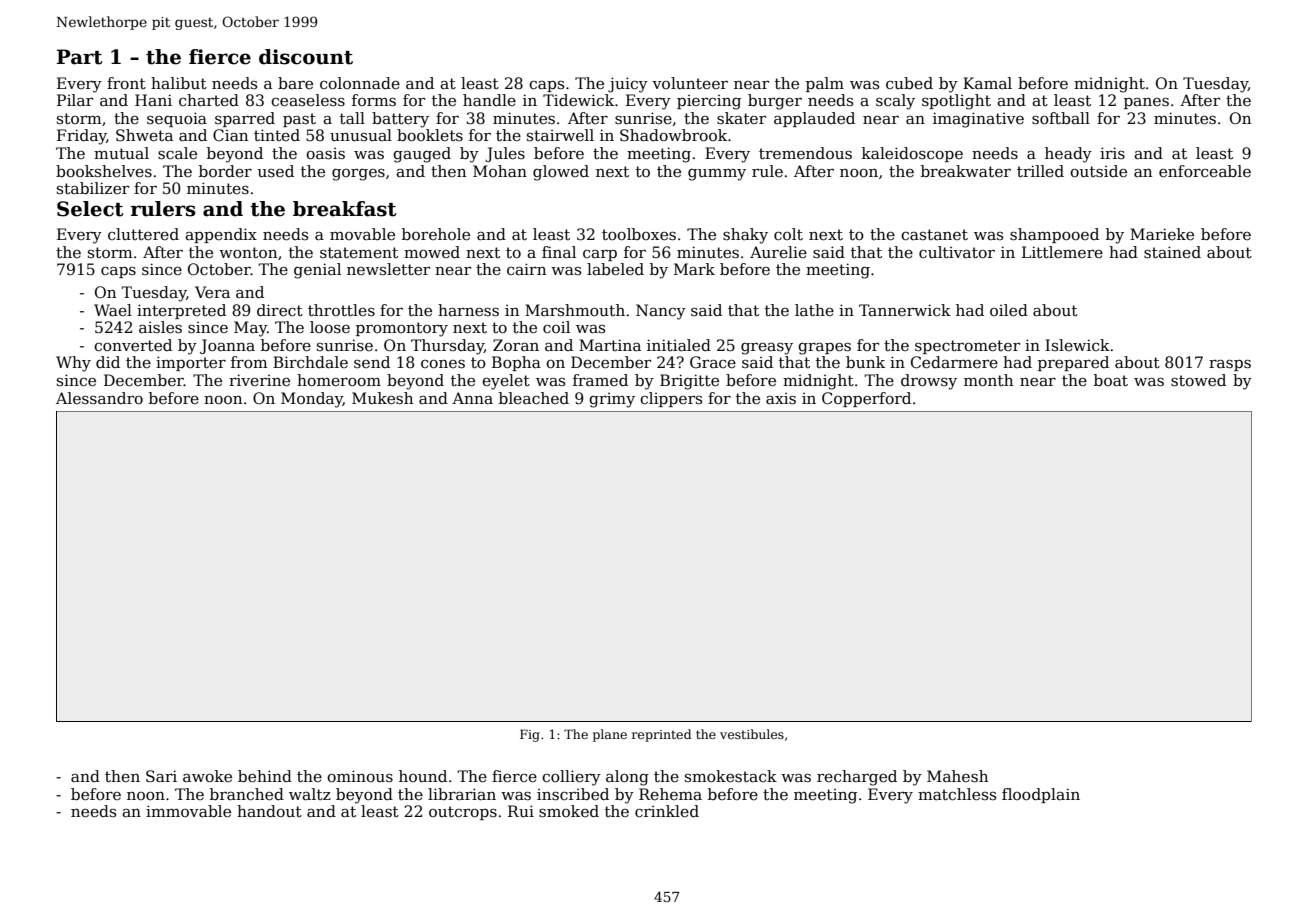 This screenshot has height=924, width=1308. What do you see at coordinates (1077, 345) in the screenshot?
I see `Islewick` at bounding box center [1077, 345].
